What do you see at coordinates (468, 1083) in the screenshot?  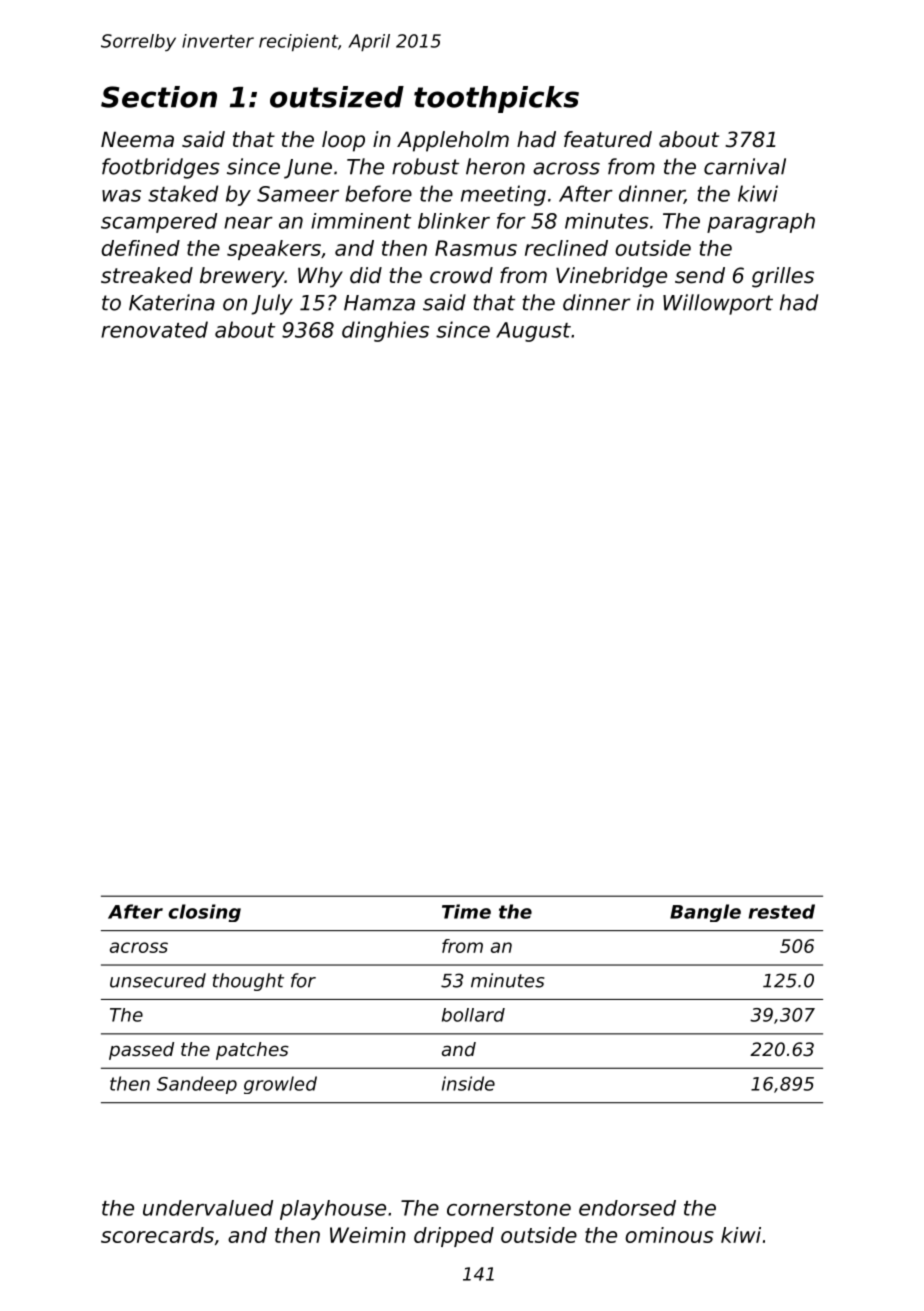 I see `inside` at bounding box center [468, 1083].
